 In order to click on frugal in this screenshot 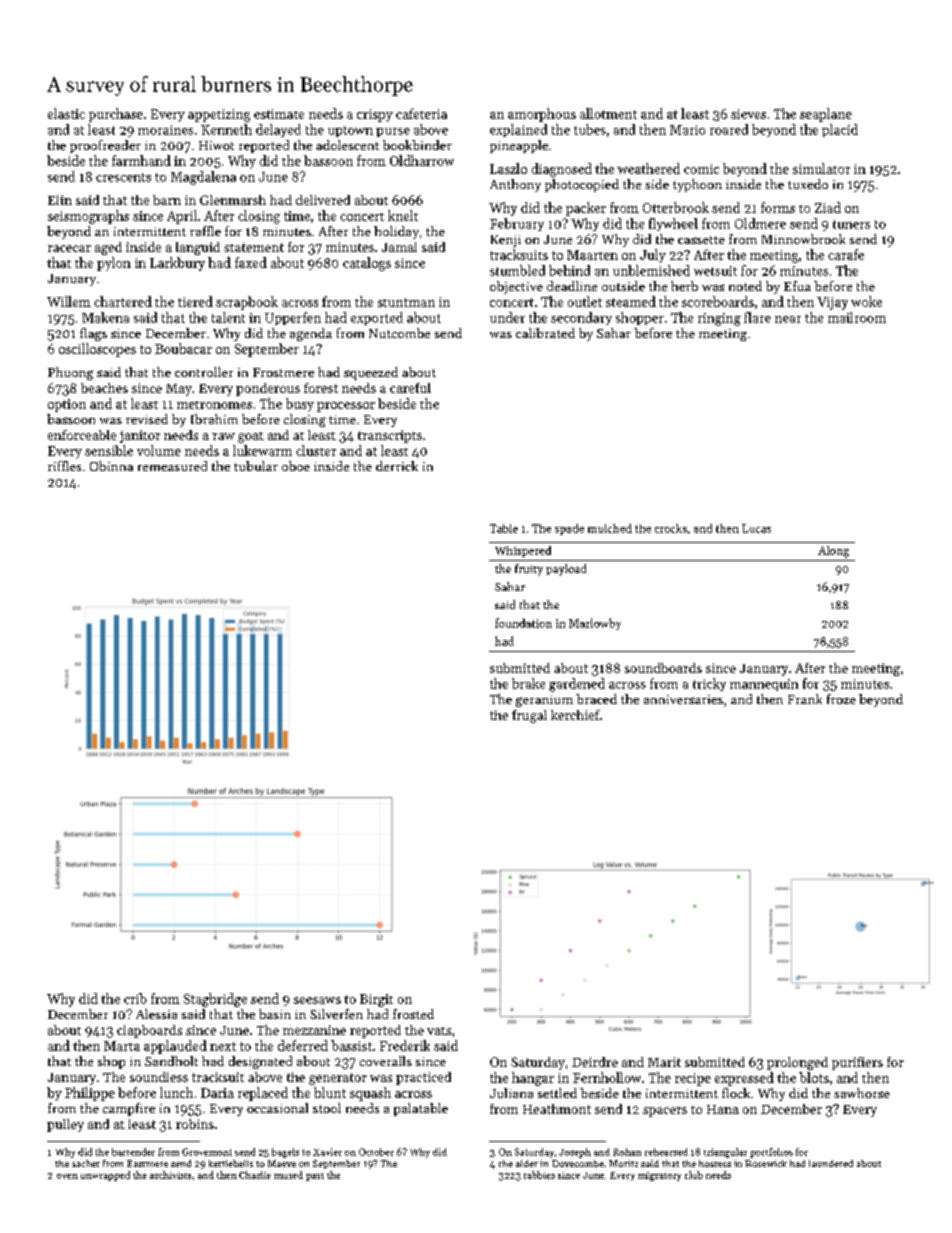, I will do `click(529, 716)`.
